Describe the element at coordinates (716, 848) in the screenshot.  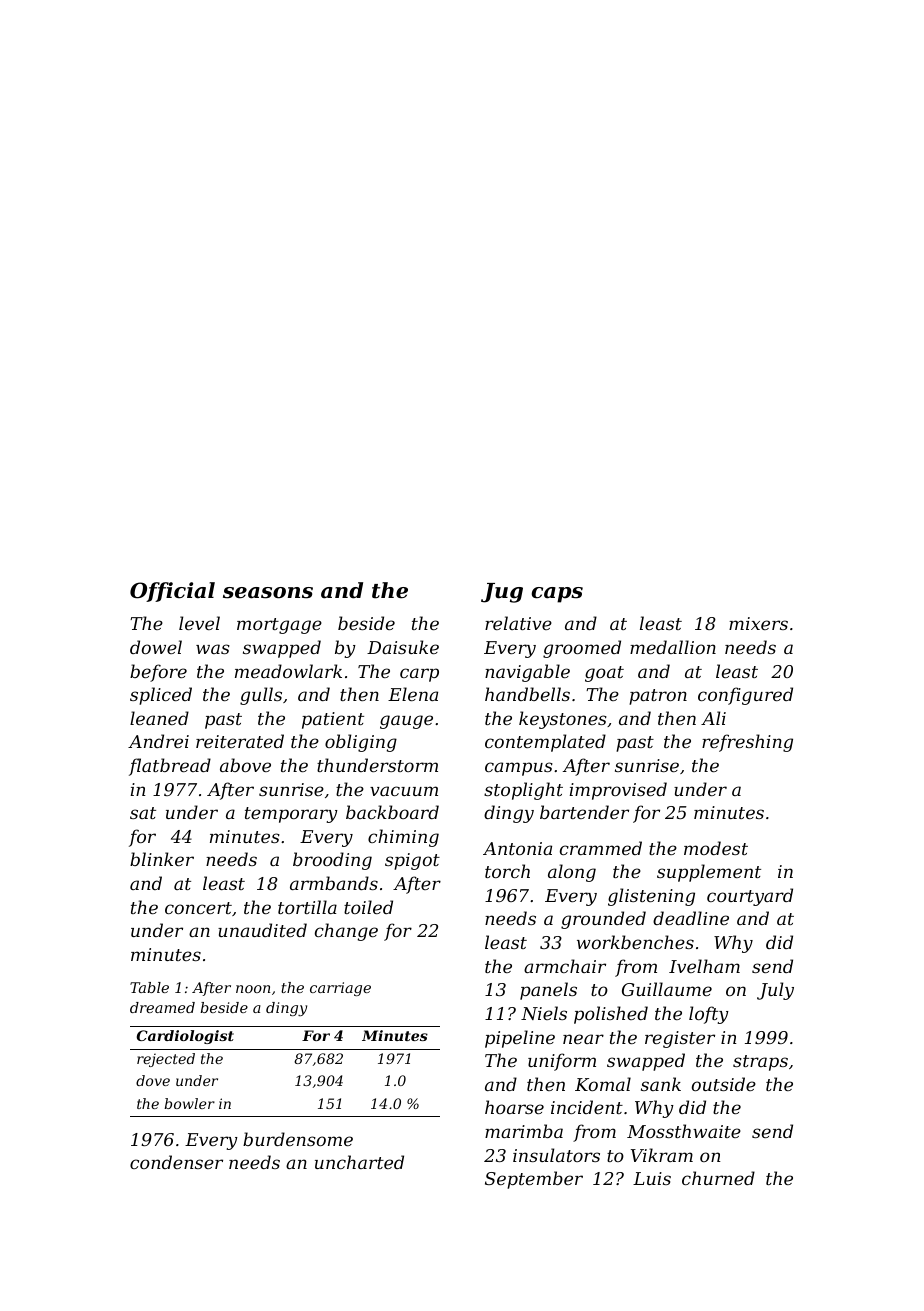
I see `modest` at that location.
